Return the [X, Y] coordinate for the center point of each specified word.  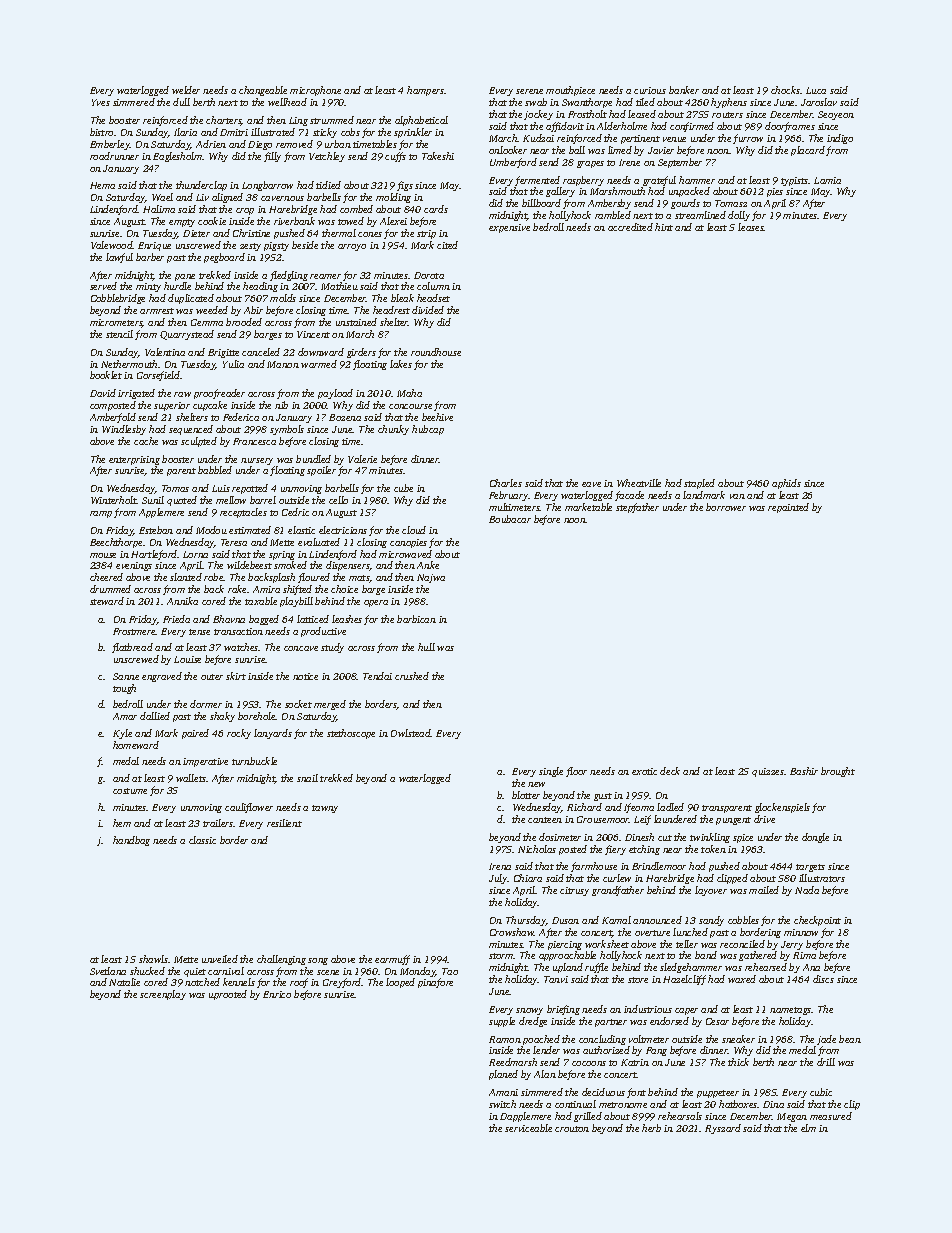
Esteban [156, 530]
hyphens [729, 103]
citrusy [574, 891]
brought [838, 772]
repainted [788, 508]
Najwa [431, 578]
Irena [500, 866]
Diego [260, 145]
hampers [425, 91]
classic [202, 840]
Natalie [124, 982]
